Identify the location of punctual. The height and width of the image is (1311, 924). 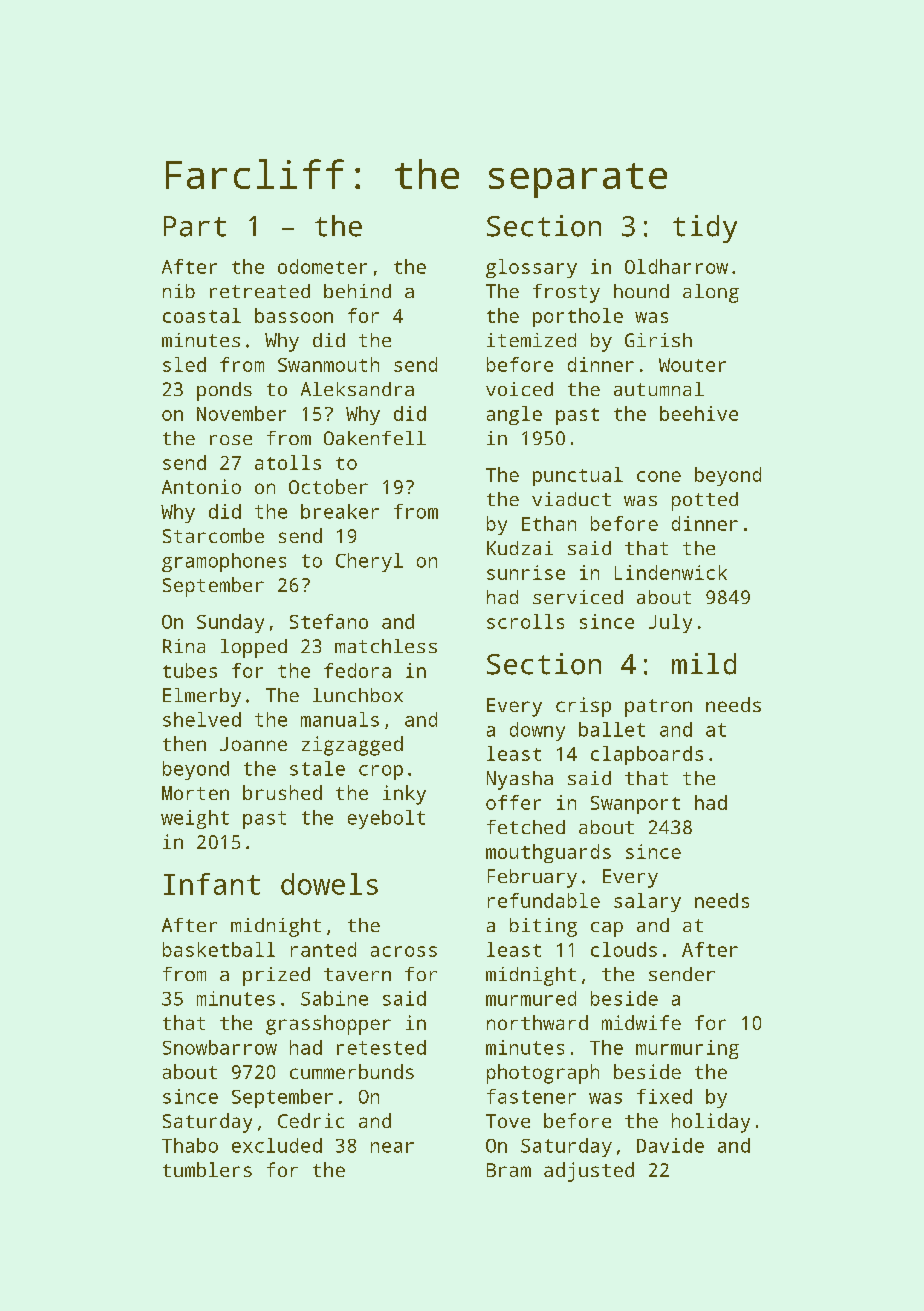
(578, 476).
